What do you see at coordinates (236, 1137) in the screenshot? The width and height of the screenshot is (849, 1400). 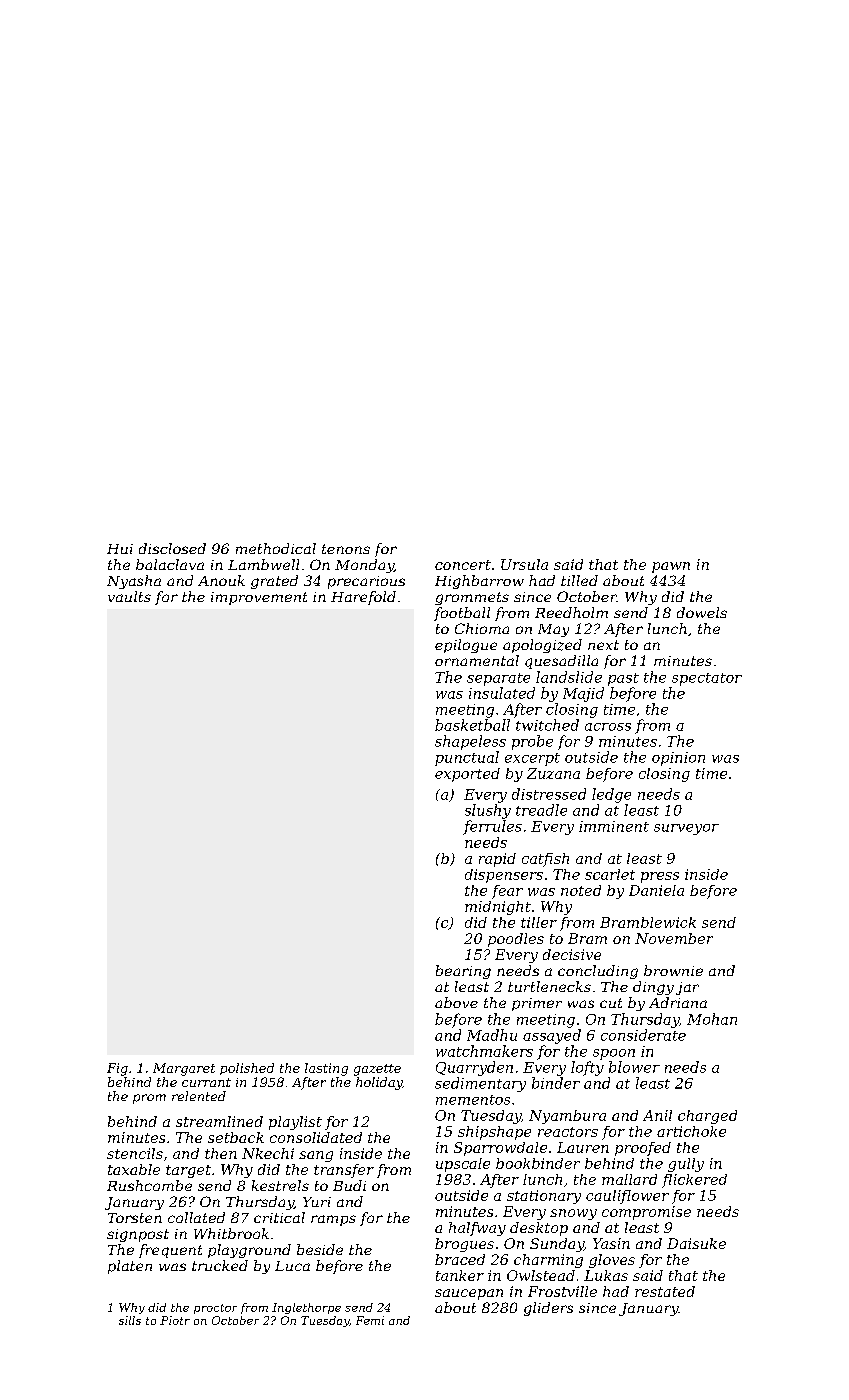 I see `setback` at bounding box center [236, 1137].
